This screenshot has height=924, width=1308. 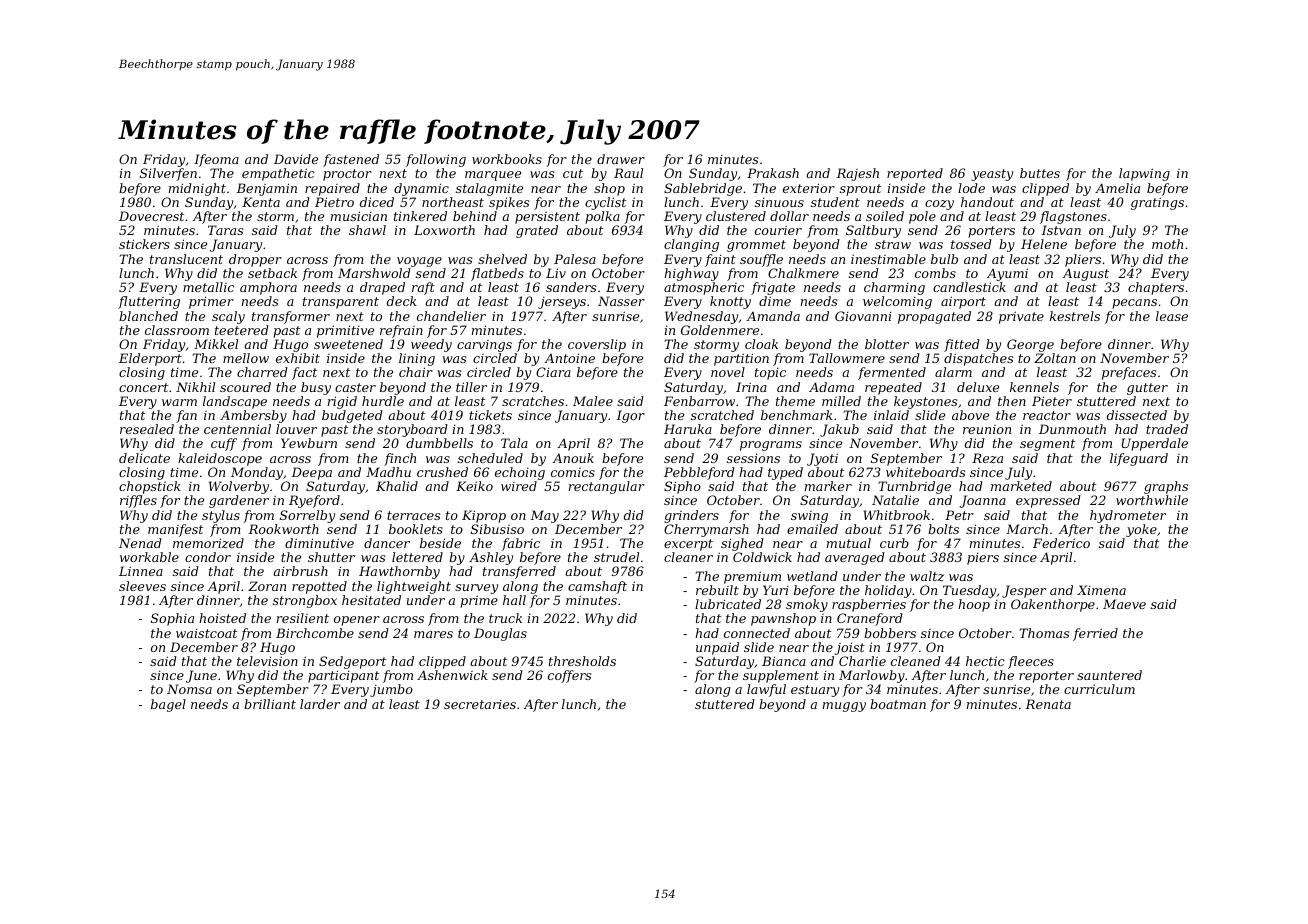 What do you see at coordinates (533, 401) in the screenshot?
I see `scratches` at bounding box center [533, 401].
